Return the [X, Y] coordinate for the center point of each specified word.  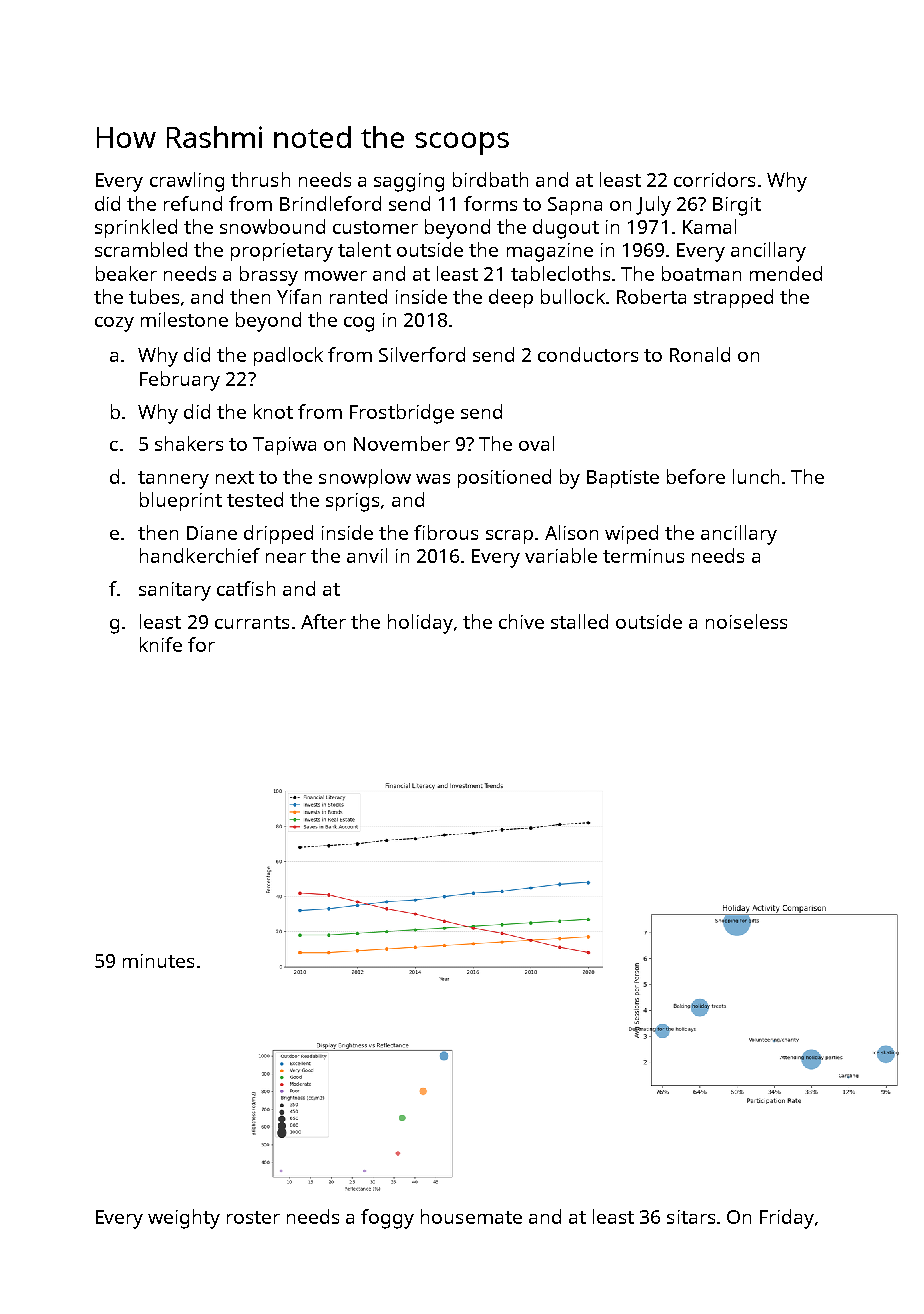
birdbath [490, 179]
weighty [184, 1219]
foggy [387, 1219]
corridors [714, 179]
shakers [189, 443]
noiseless [746, 621]
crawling [187, 182]
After [323, 621]
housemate [471, 1216]
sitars [691, 1217]
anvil [367, 555]
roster [253, 1217]
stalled [579, 621]
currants [252, 622]
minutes [158, 961]
